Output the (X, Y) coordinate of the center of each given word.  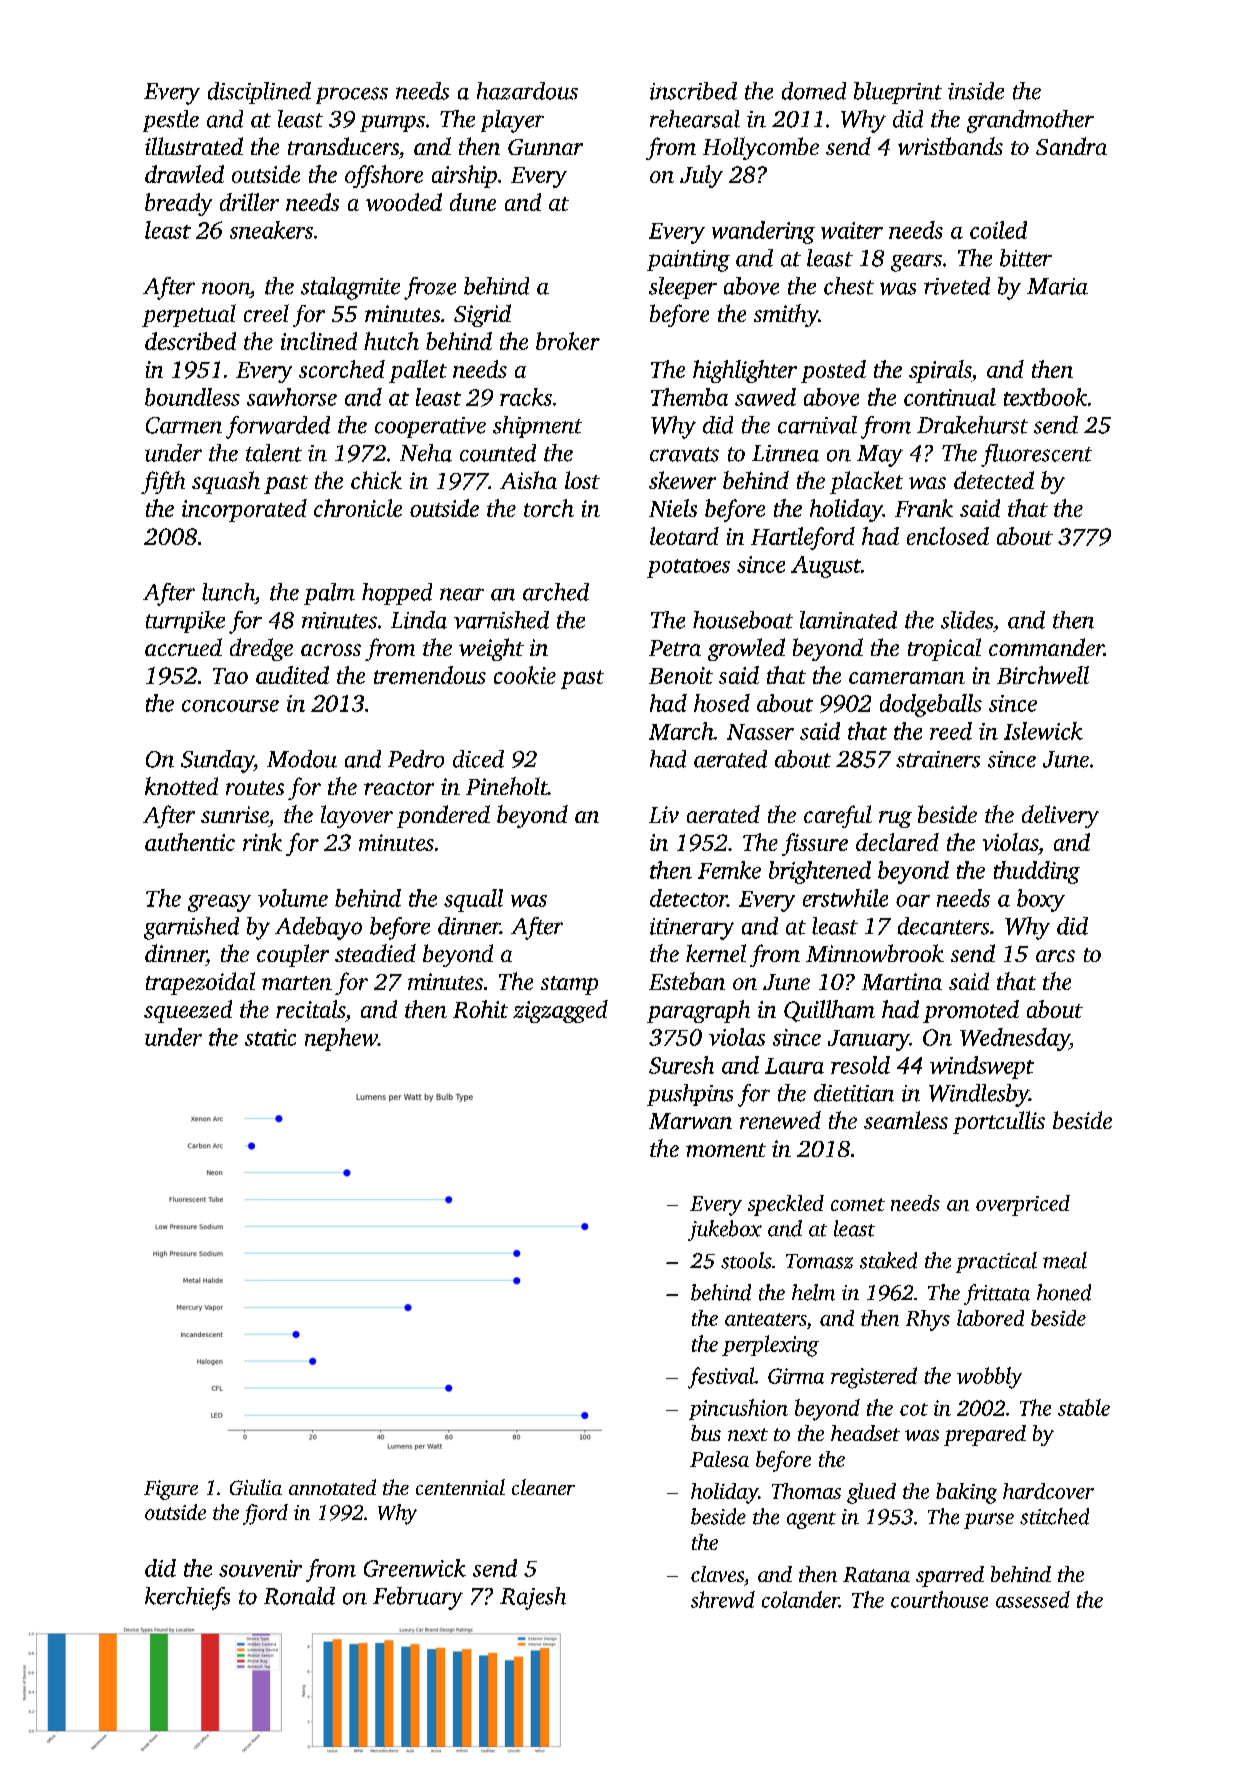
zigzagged (560, 1011)
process (352, 95)
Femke (729, 870)
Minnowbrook (875, 953)
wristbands (950, 146)
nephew (341, 1039)
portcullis (999, 1122)
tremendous (430, 675)
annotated (332, 1487)
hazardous (527, 91)
